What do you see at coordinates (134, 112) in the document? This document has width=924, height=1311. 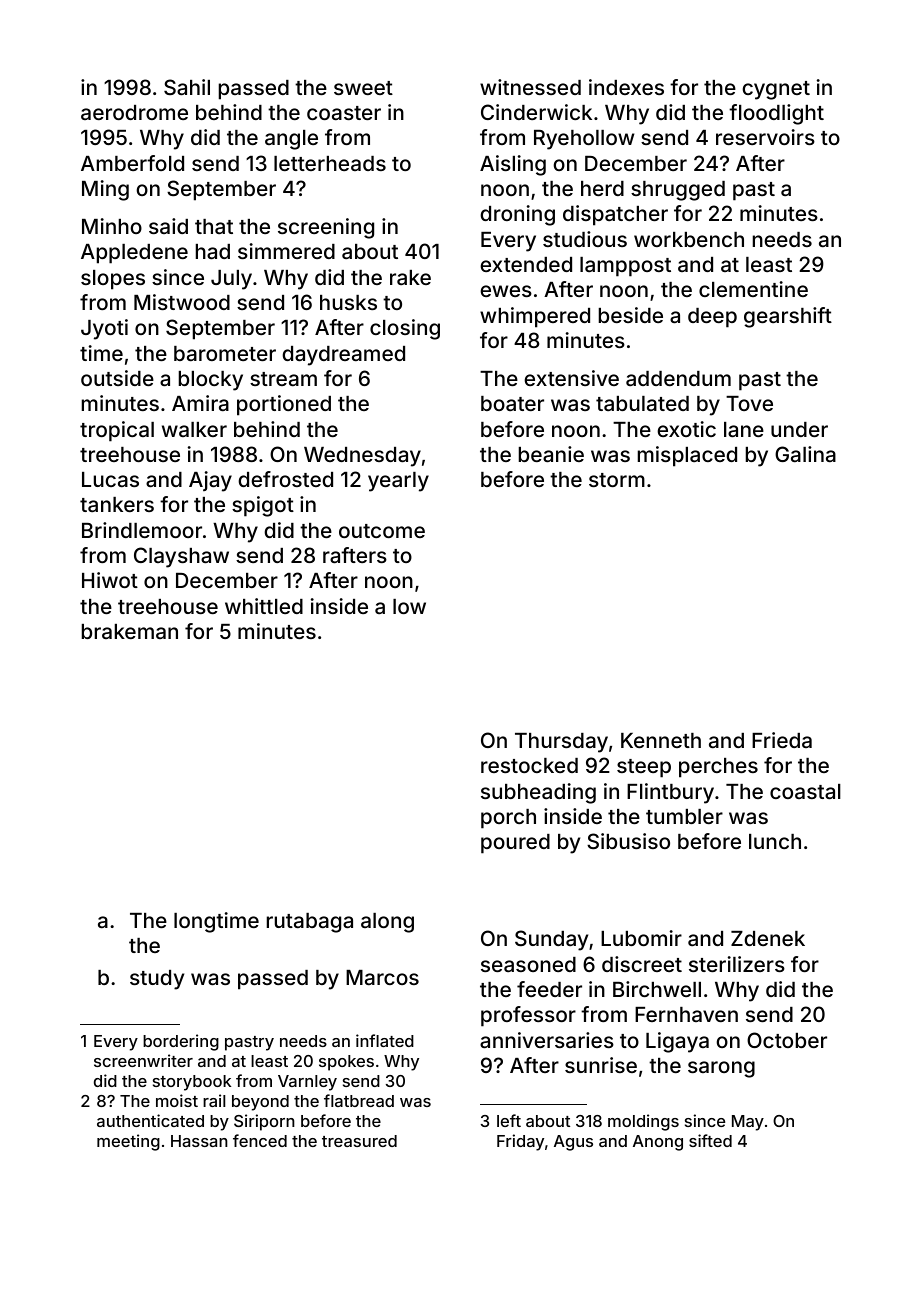 I see `aerodrome` at bounding box center [134, 112].
